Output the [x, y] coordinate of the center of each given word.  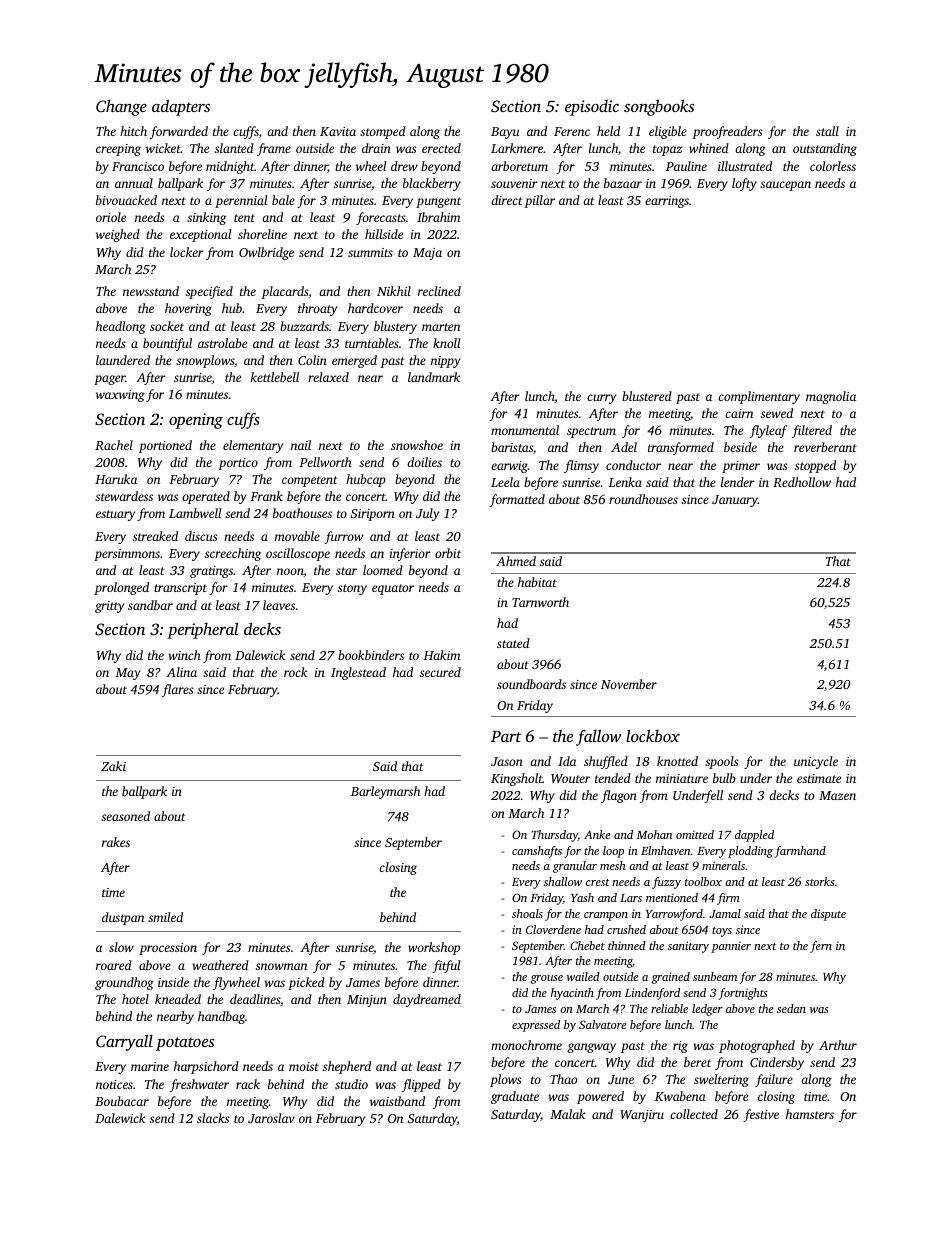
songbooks [659, 107]
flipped [421, 1085]
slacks [213, 1118]
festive [761, 1115]
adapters [181, 107]
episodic [592, 108]
